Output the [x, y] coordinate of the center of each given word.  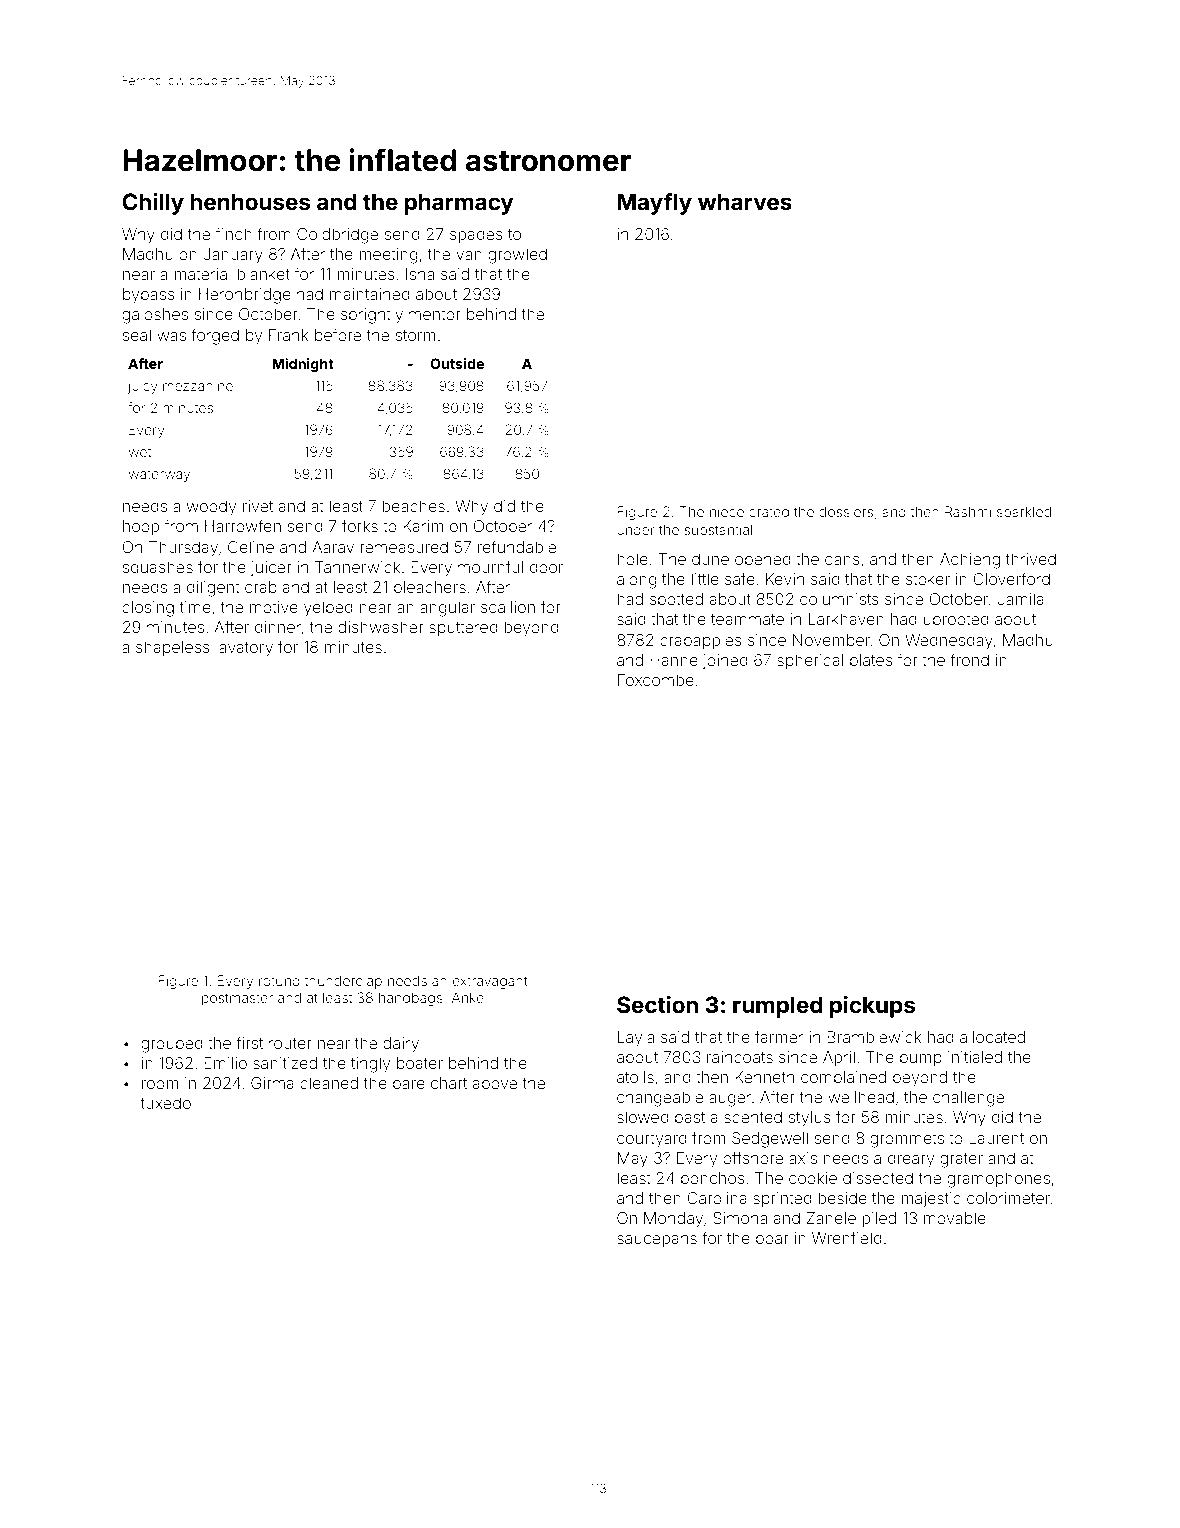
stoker [928, 579]
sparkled [1024, 513]
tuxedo [166, 1103]
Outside [457, 363]
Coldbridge [337, 236]
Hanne [674, 660]
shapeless [173, 648]
